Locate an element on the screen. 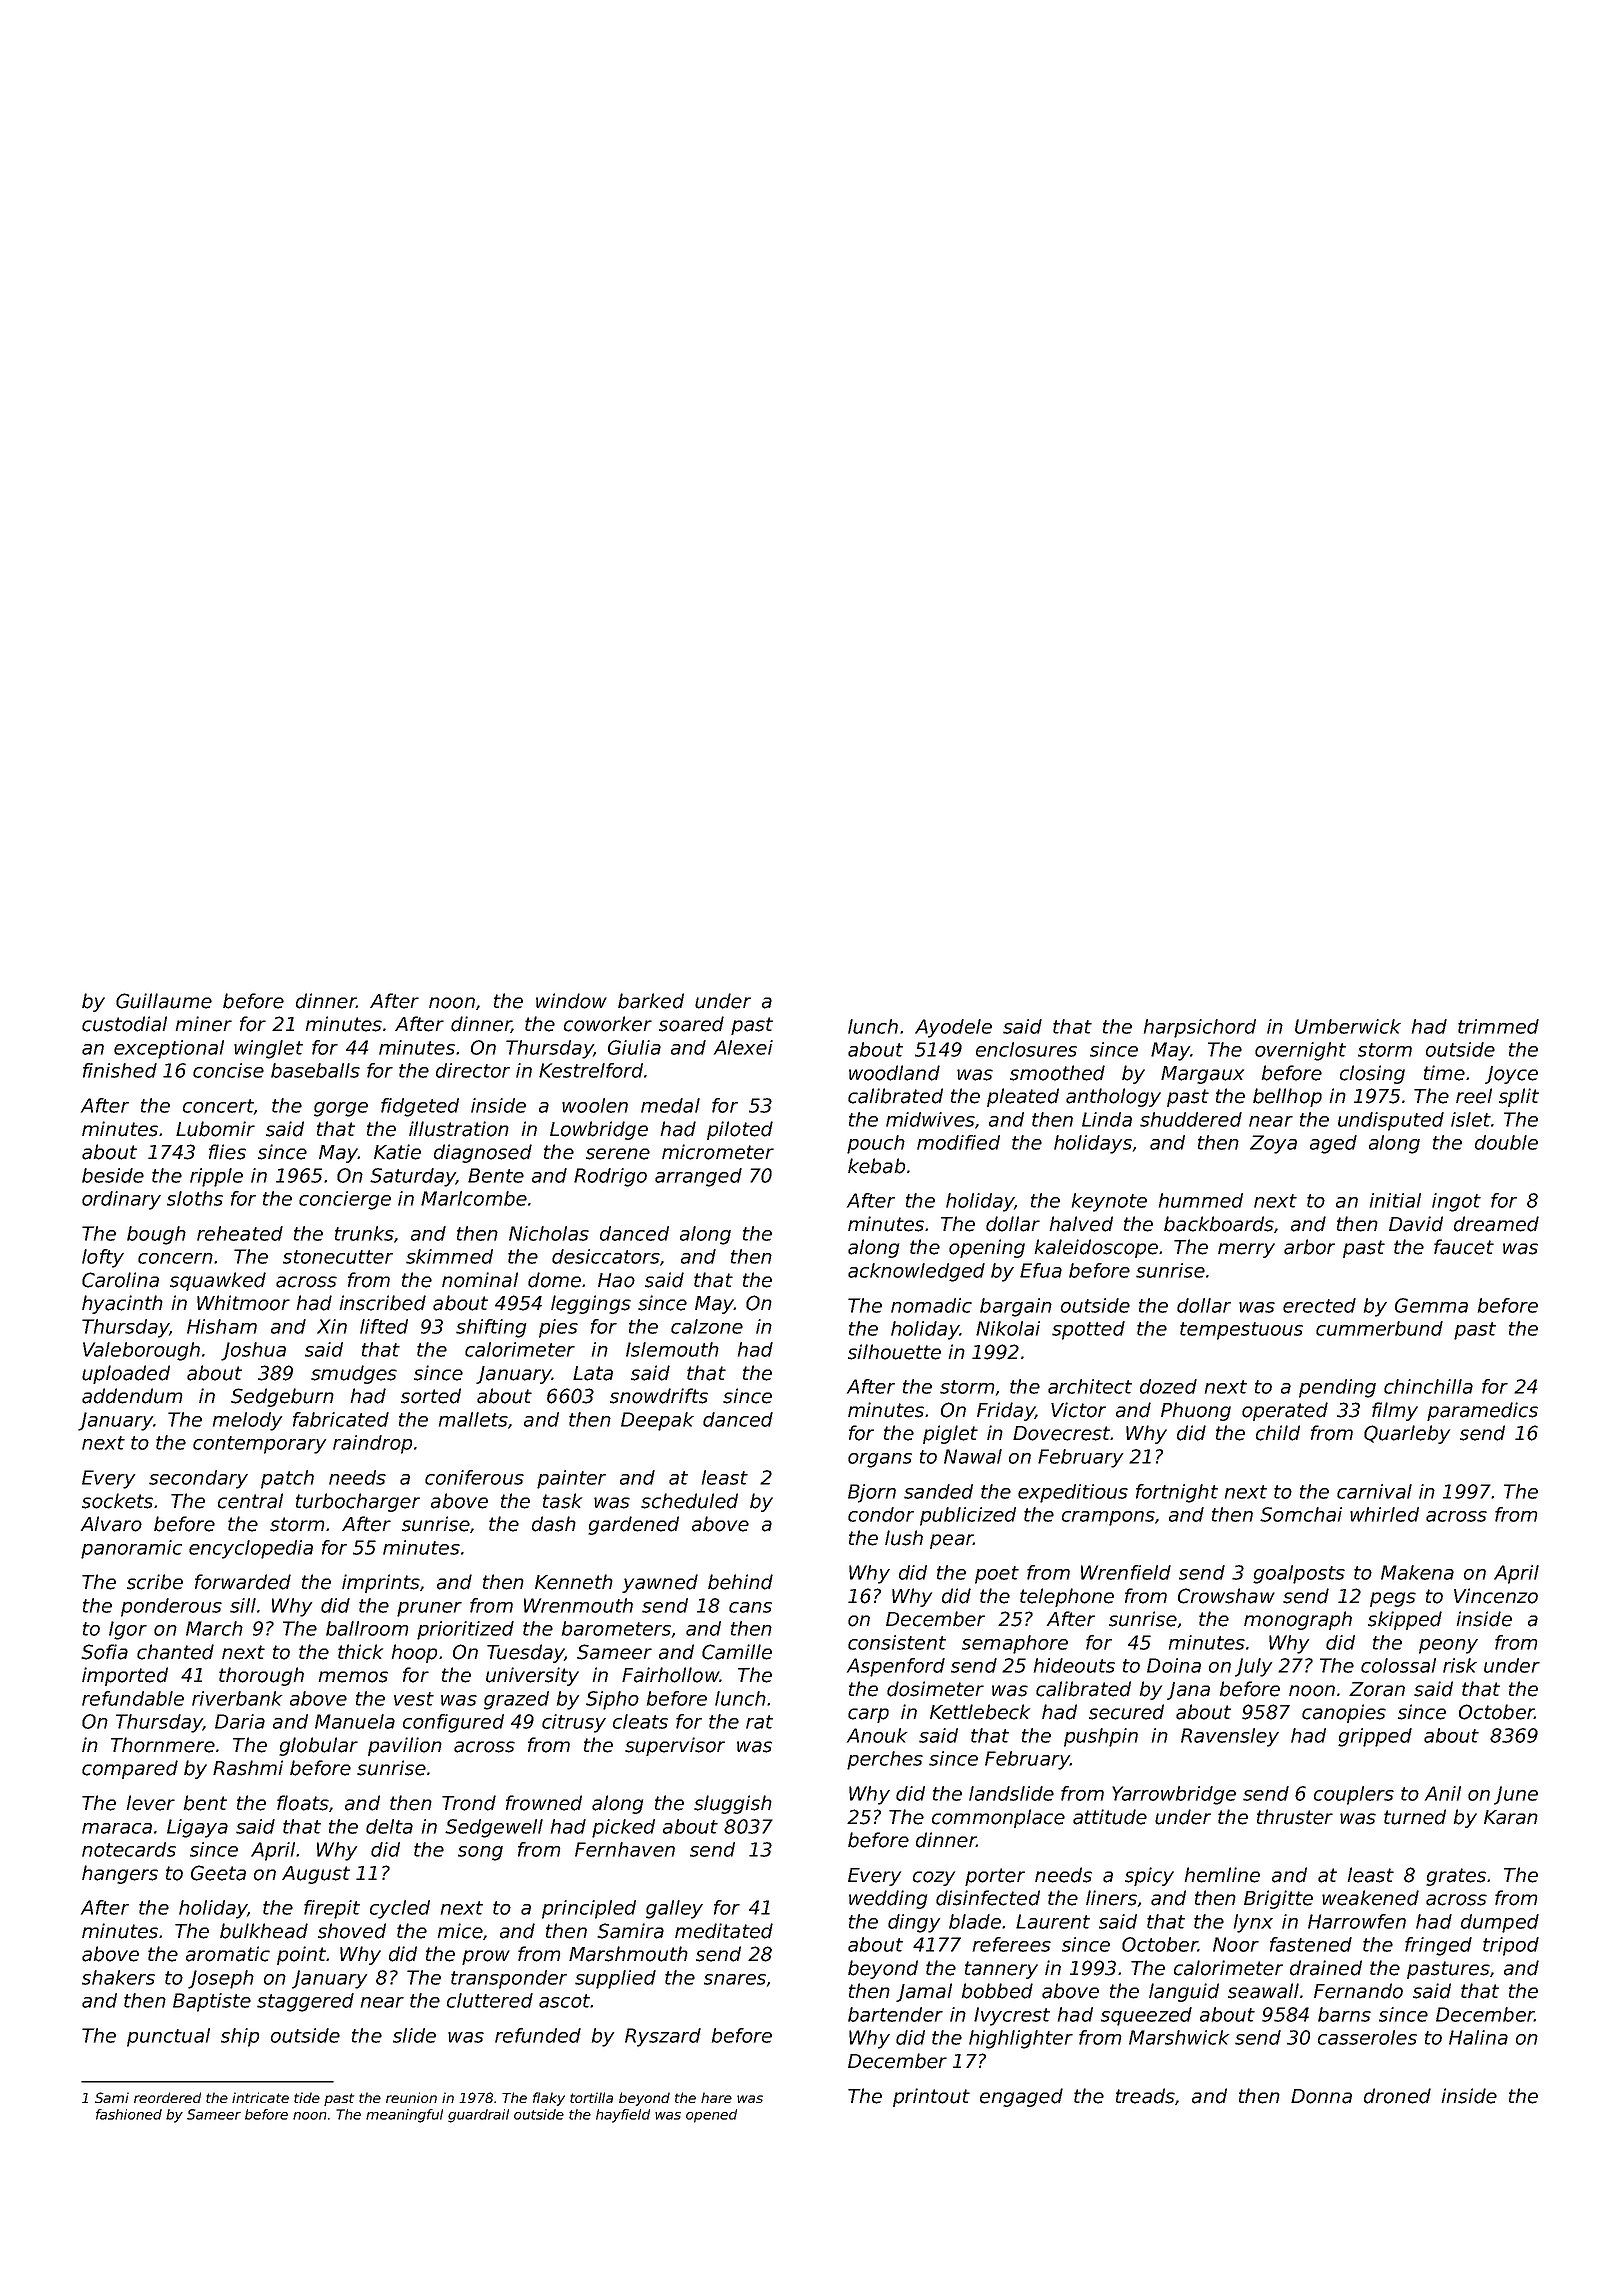  piglet is located at coordinates (950, 1434).
